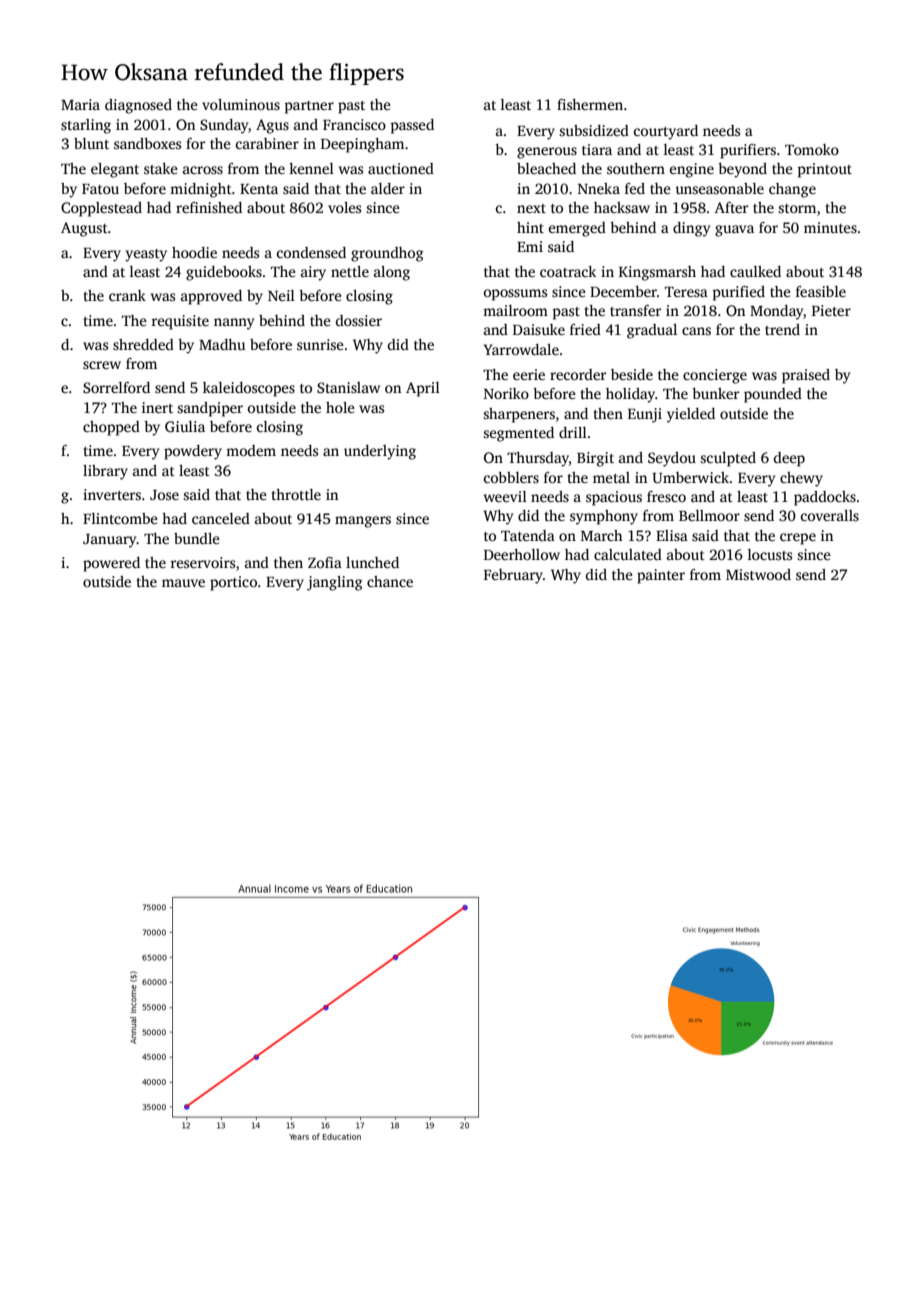 This document has height=1308, width=924. Describe the element at coordinates (100, 189) in the document. I see `Fatou` at that location.
